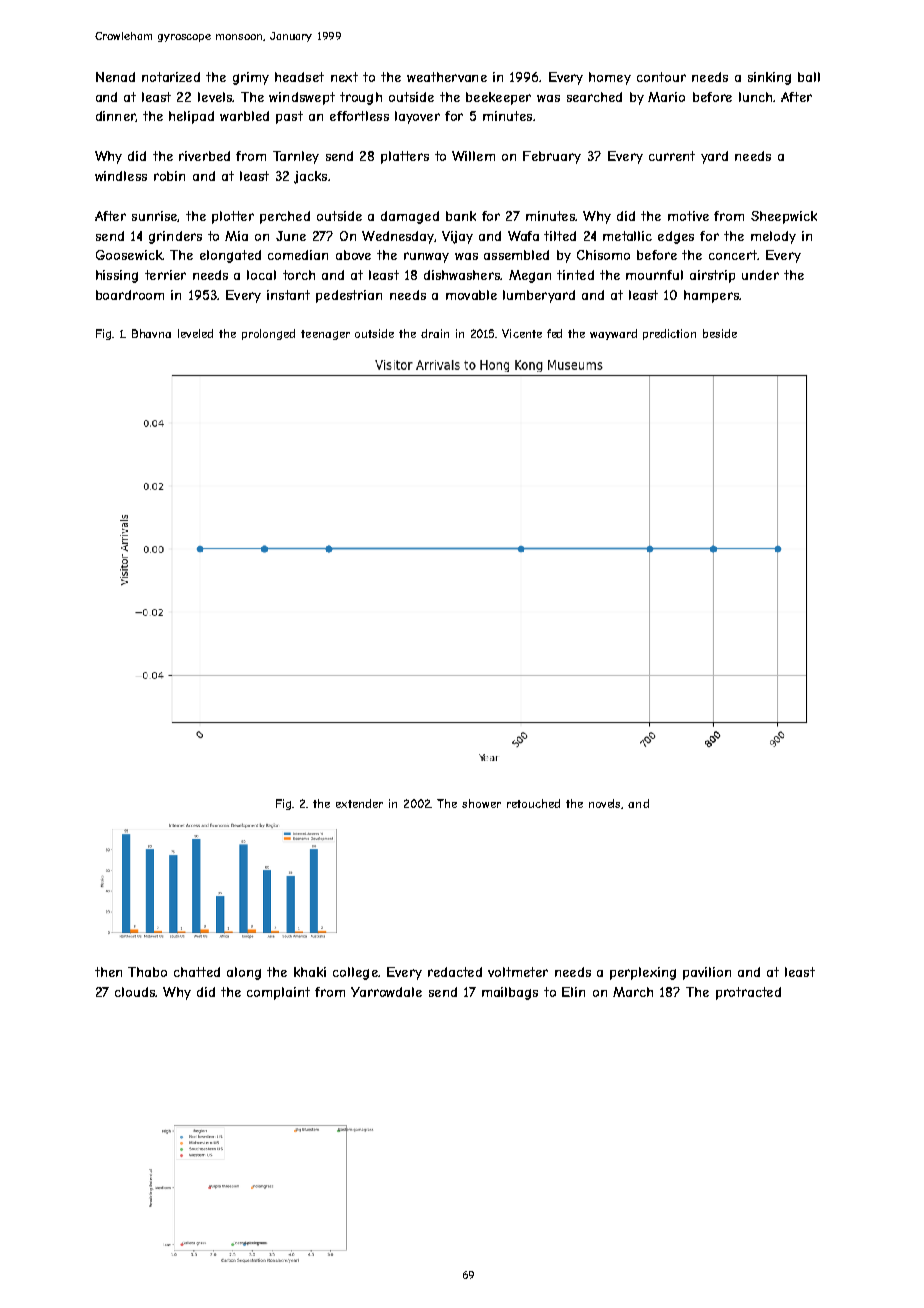 The width and height of the screenshot is (924, 1308). Describe the element at coordinates (135, 992) in the screenshot. I see `clouds` at that location.
